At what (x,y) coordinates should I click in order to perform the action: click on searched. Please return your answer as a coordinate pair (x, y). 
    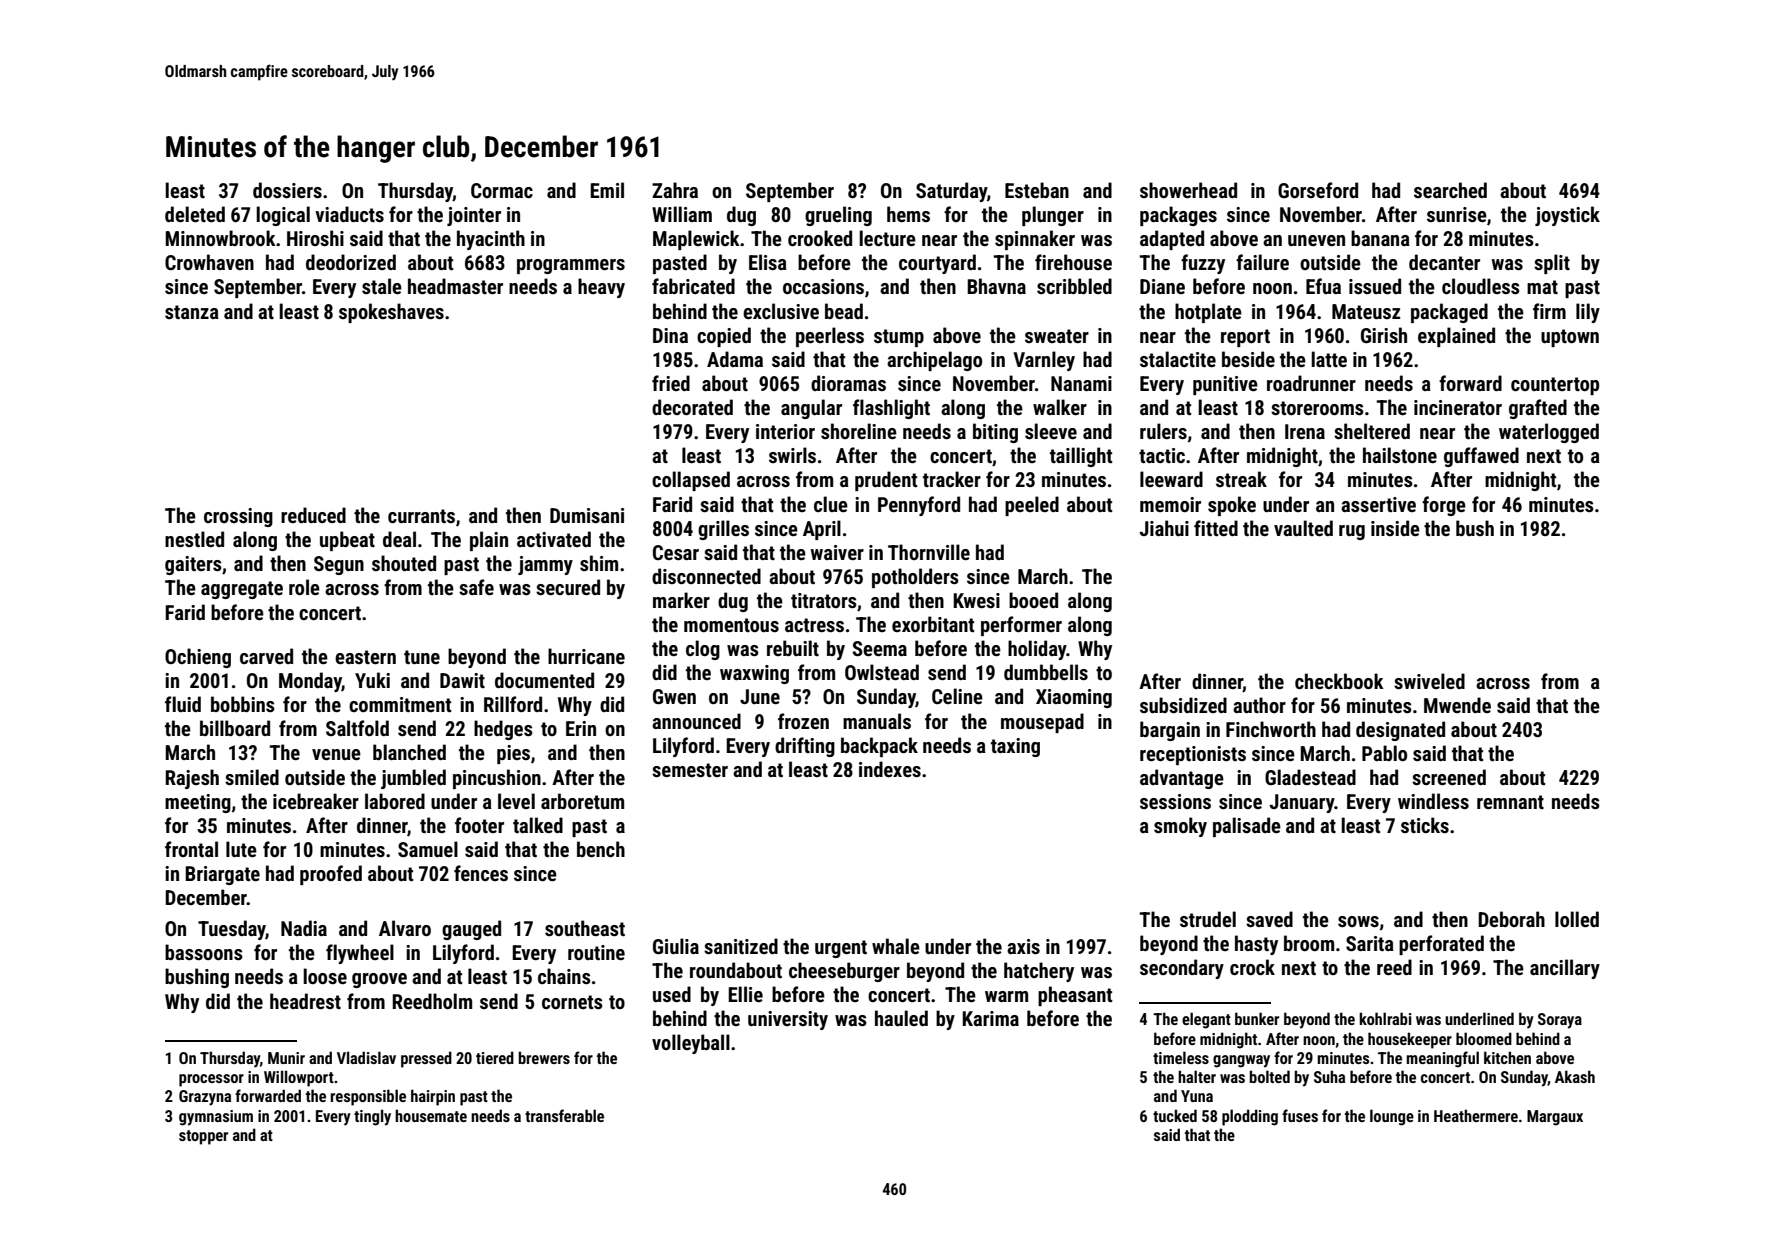
    Looking at the image, I should click on (1450, 190).
